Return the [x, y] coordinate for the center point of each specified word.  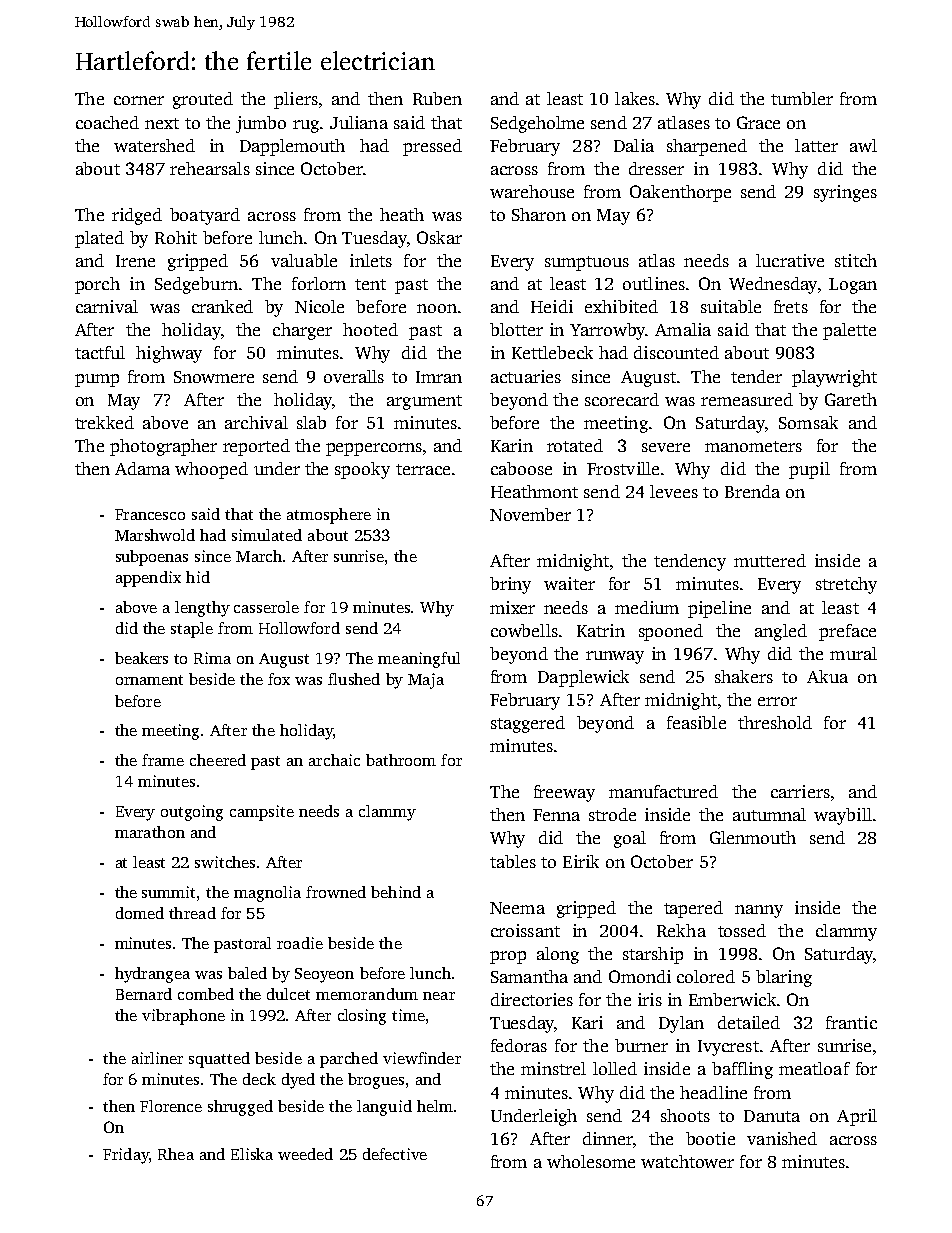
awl [863, 145]
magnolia [267, 894]
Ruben [437, 98]
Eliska [252, 1154]
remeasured [747, 399]
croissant [525, 930]
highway [169, 354]
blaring [784, 978]
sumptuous [587, 263]
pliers [296, 100]
